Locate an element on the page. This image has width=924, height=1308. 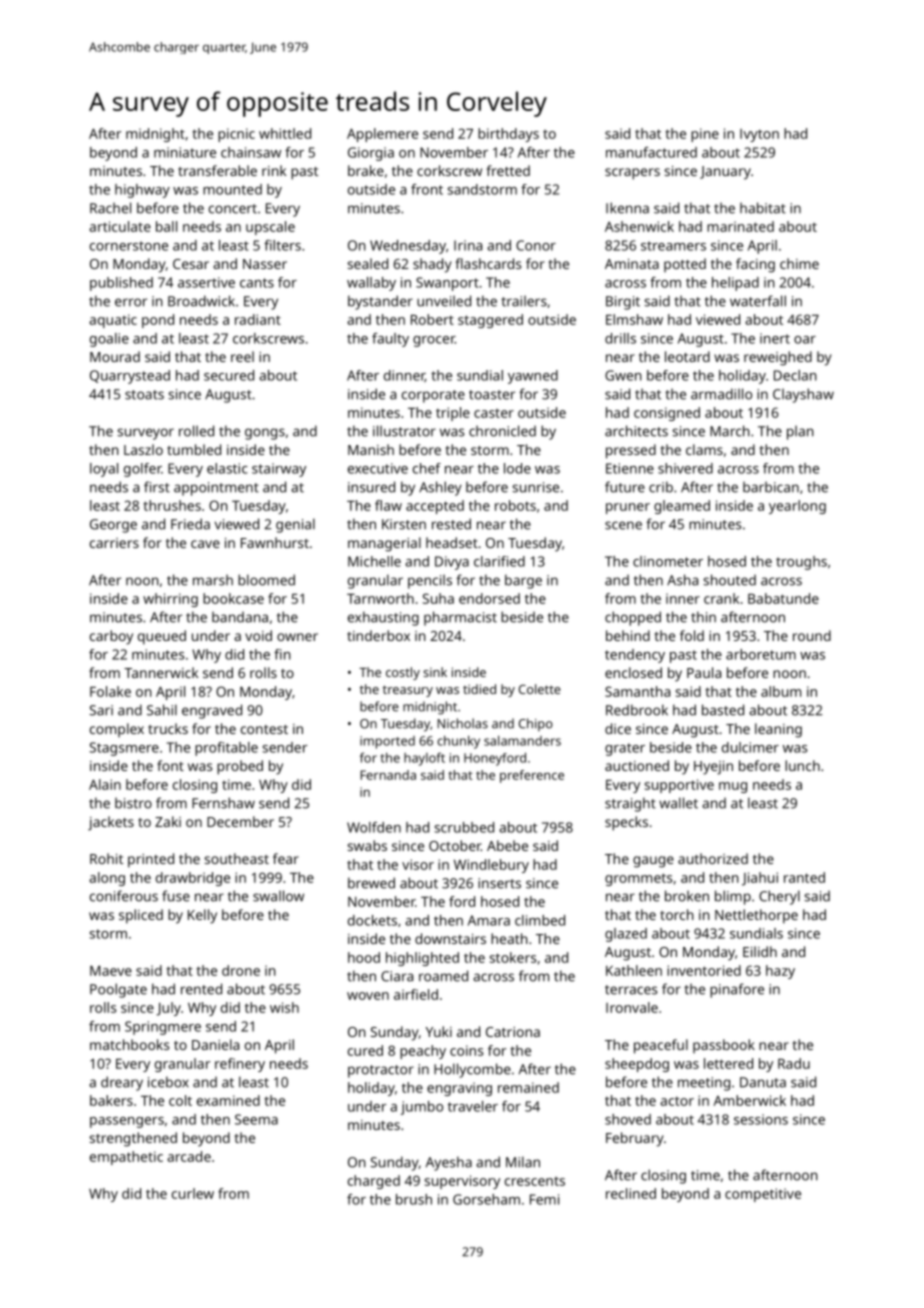
Gorseham is located at coordinates (486, 1199).
